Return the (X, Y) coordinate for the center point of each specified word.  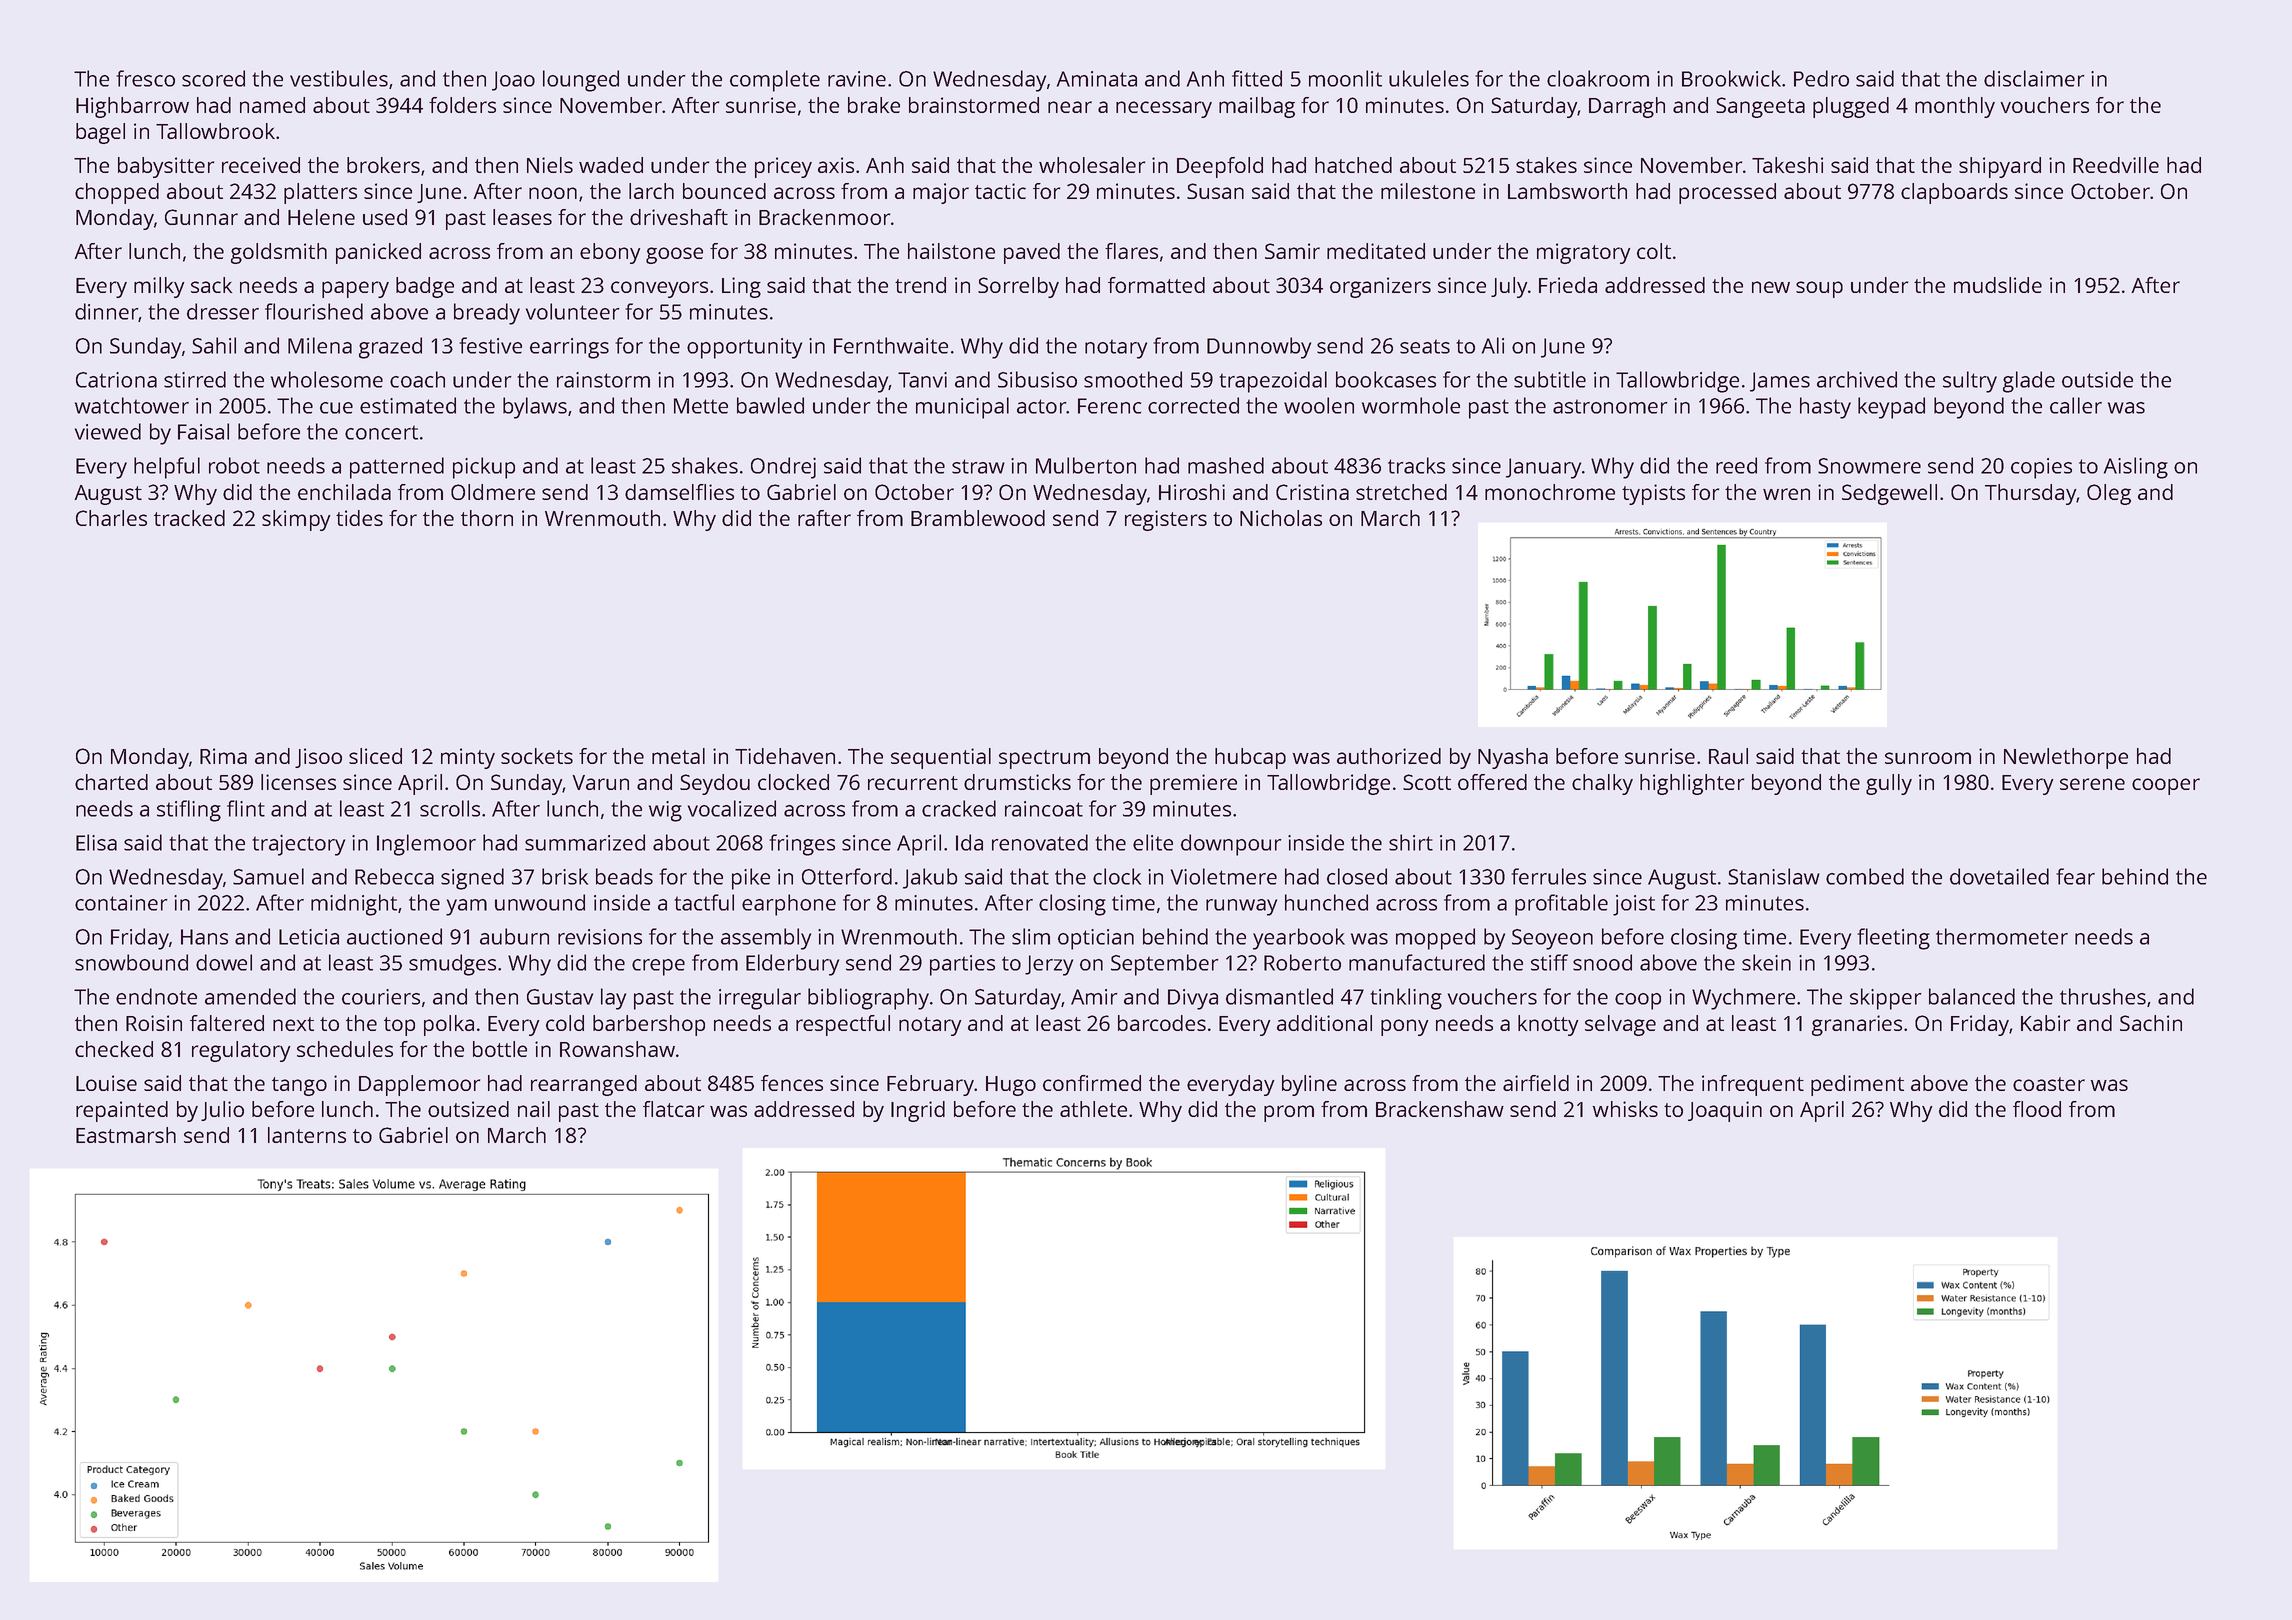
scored (213, 78)
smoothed (1133, 379)
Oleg (2109, 494)
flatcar (673, 1109)
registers (1166, 520)
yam (466, 907)
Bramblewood (978, 518)
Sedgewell (1889, 494)
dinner (106, 311)
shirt (1411, 842)
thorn (487, 518)
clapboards (1954, 193)
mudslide (1998, 285)
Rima (223, 756)
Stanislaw (1774, 876)
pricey (783, 167)
